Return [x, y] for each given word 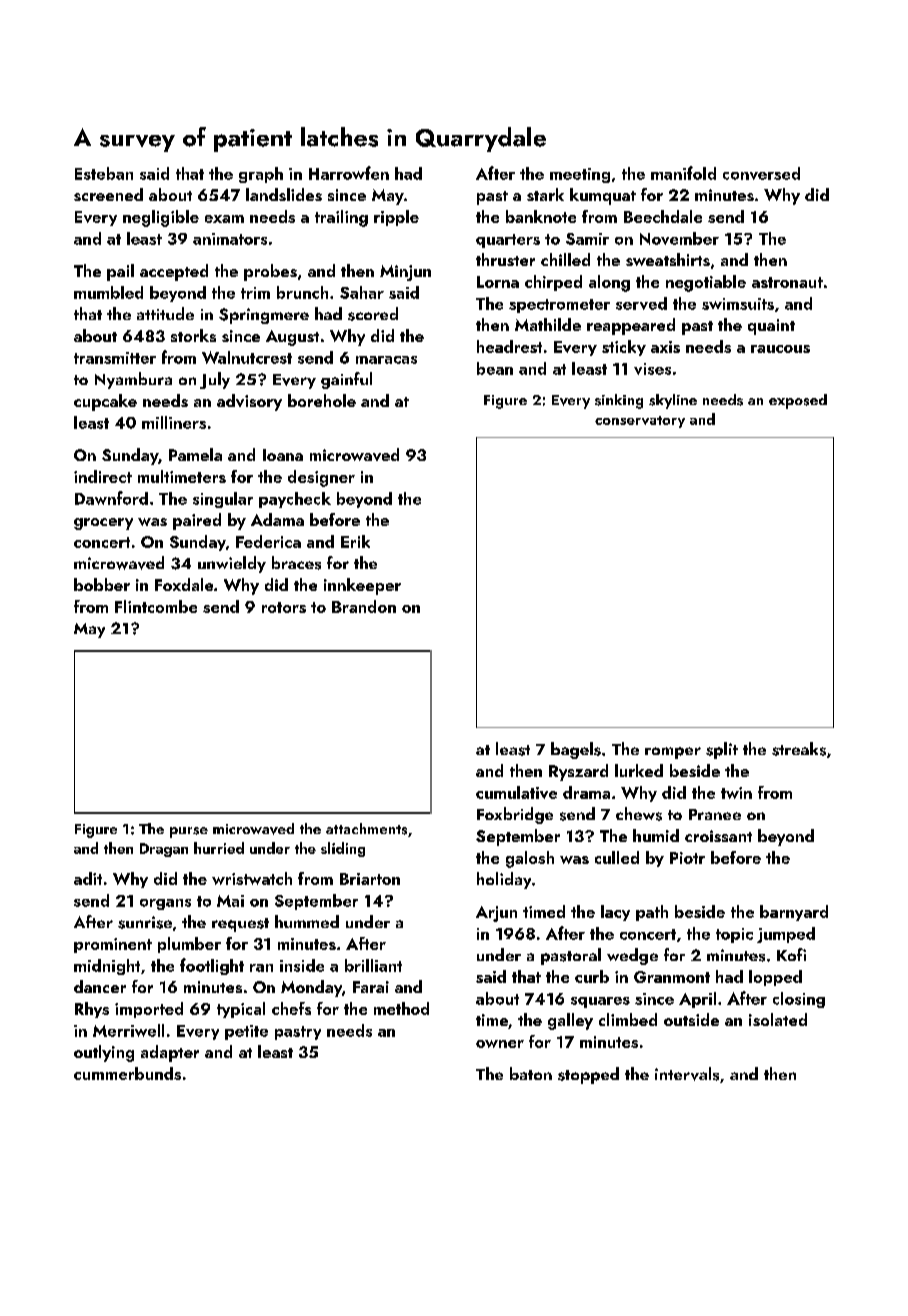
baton [531, 1073]
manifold [683, 173]
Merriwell [128, 1030]
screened [108, 194]
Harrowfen [349, 173]
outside [691, 1019]
